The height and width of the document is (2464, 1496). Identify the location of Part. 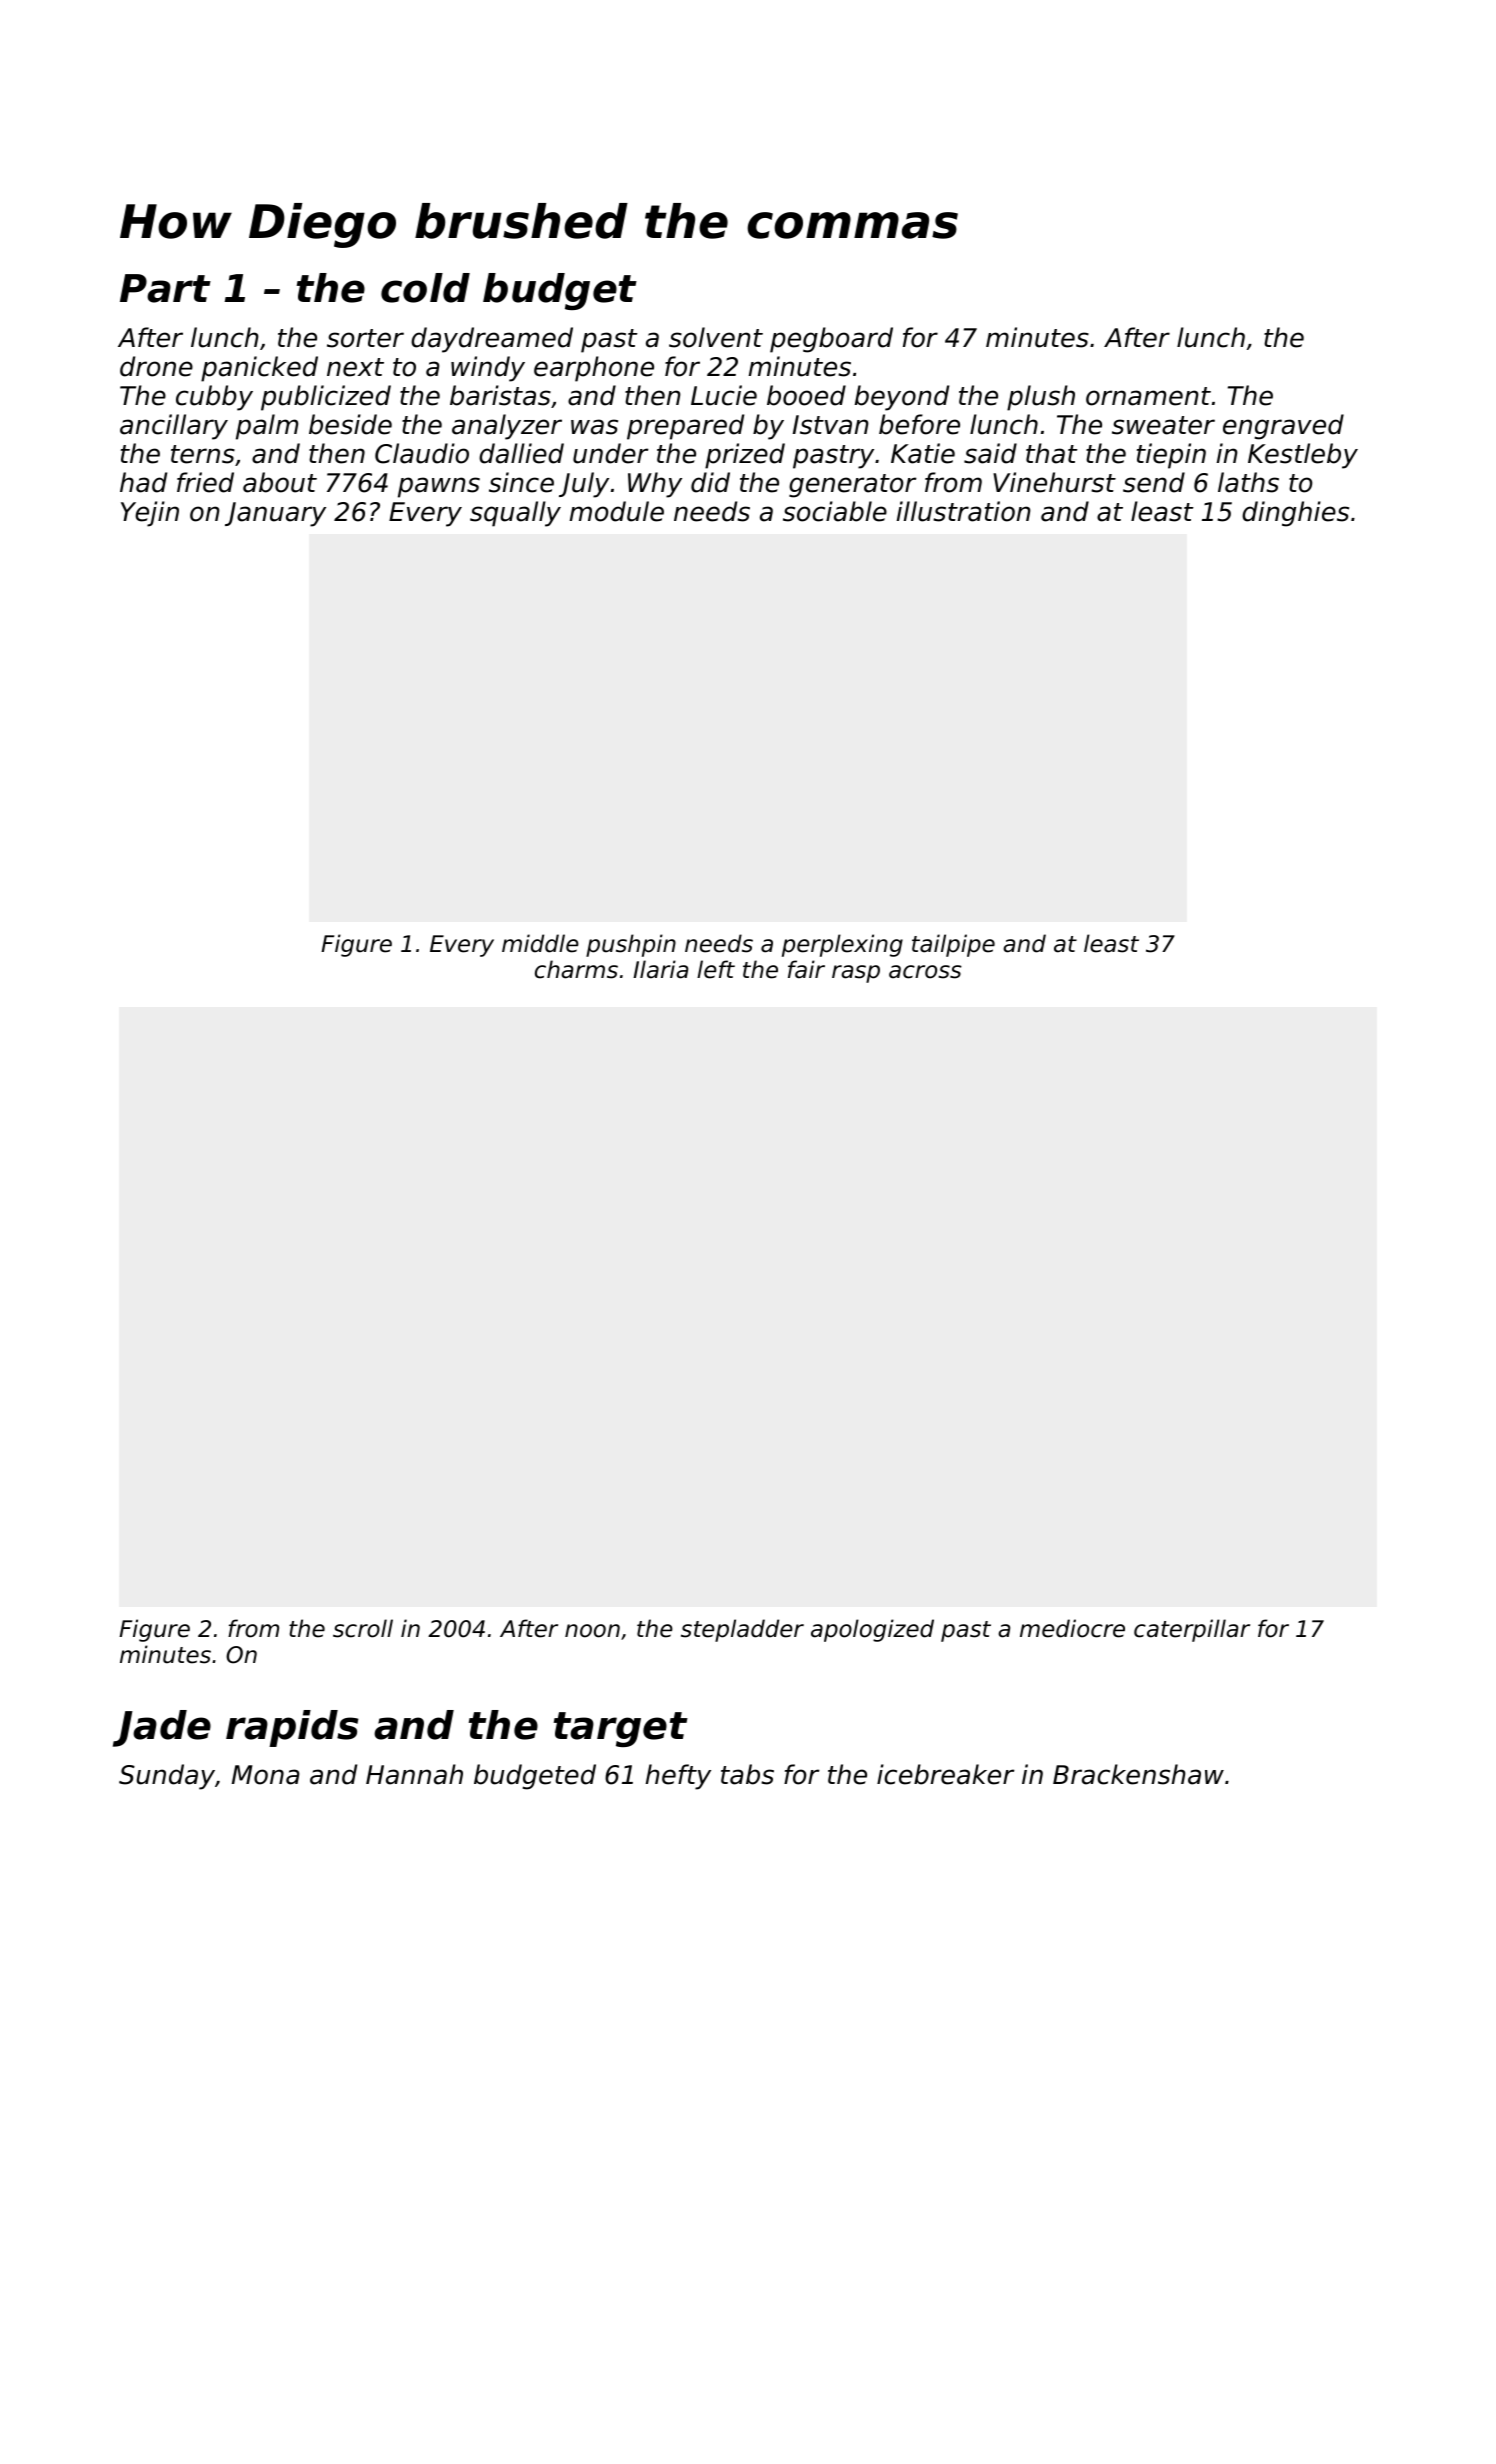
(165, 288).
